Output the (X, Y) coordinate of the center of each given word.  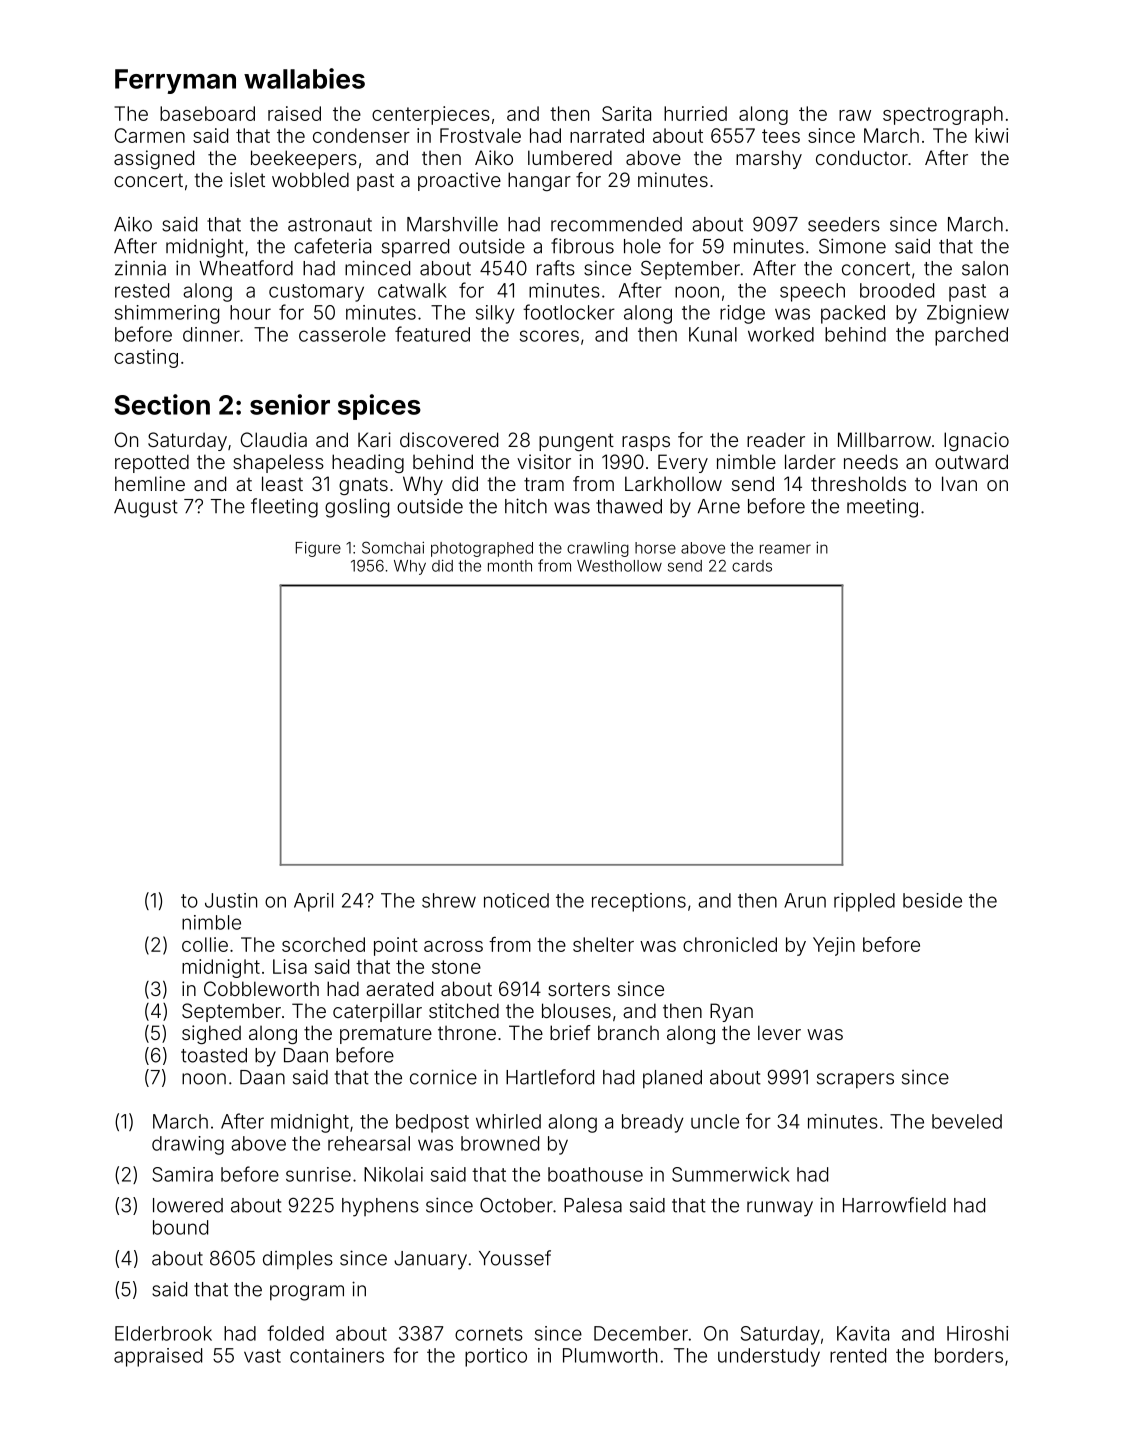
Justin (231, 900)
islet (247, 179)
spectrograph (943, 115)
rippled (864, 902)
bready (653, 1123)
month (510, 566)
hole (642, 246)
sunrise (318, 1174)
